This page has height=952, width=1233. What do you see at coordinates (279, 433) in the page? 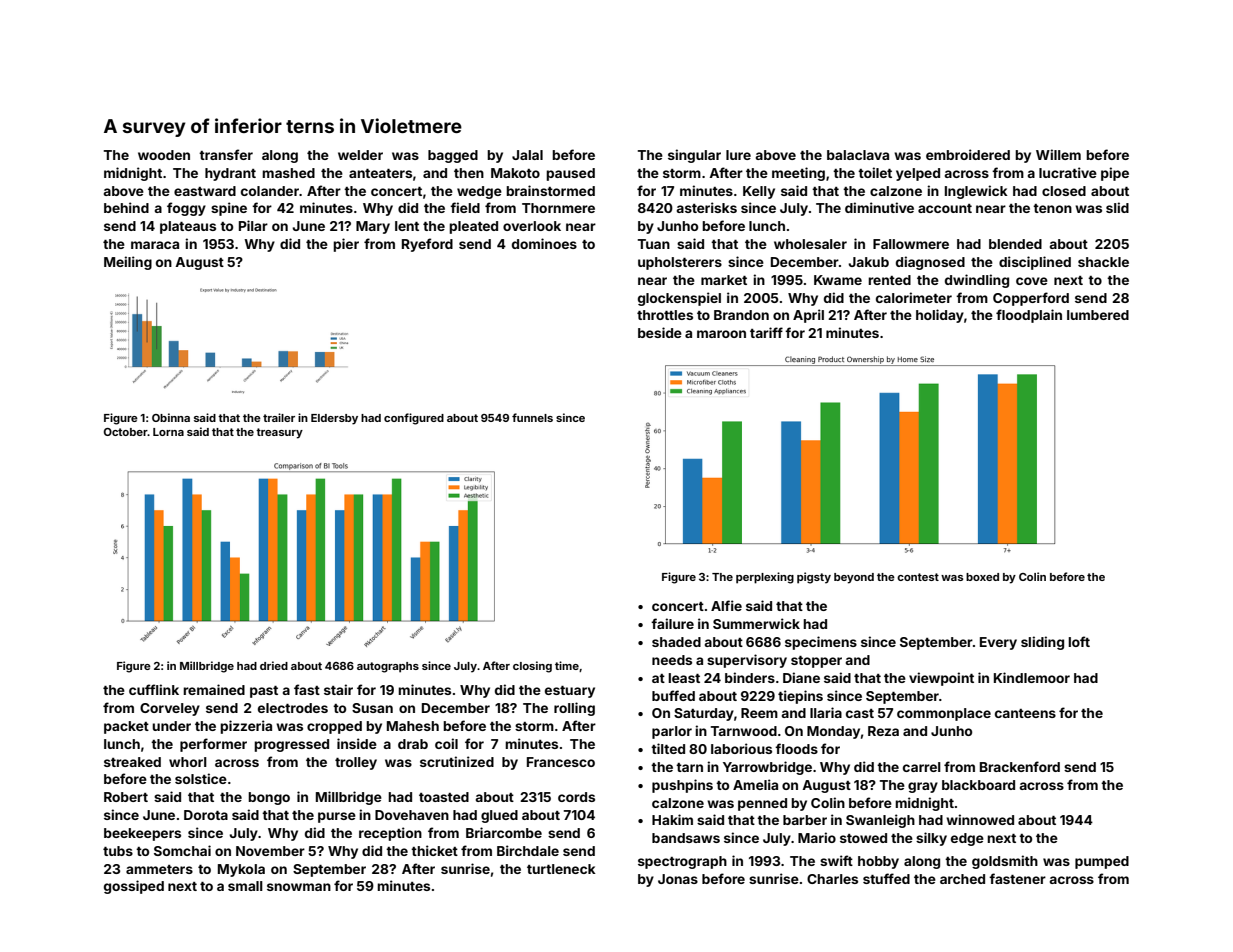
I see `treasury` at bounding box center [279, 433].
